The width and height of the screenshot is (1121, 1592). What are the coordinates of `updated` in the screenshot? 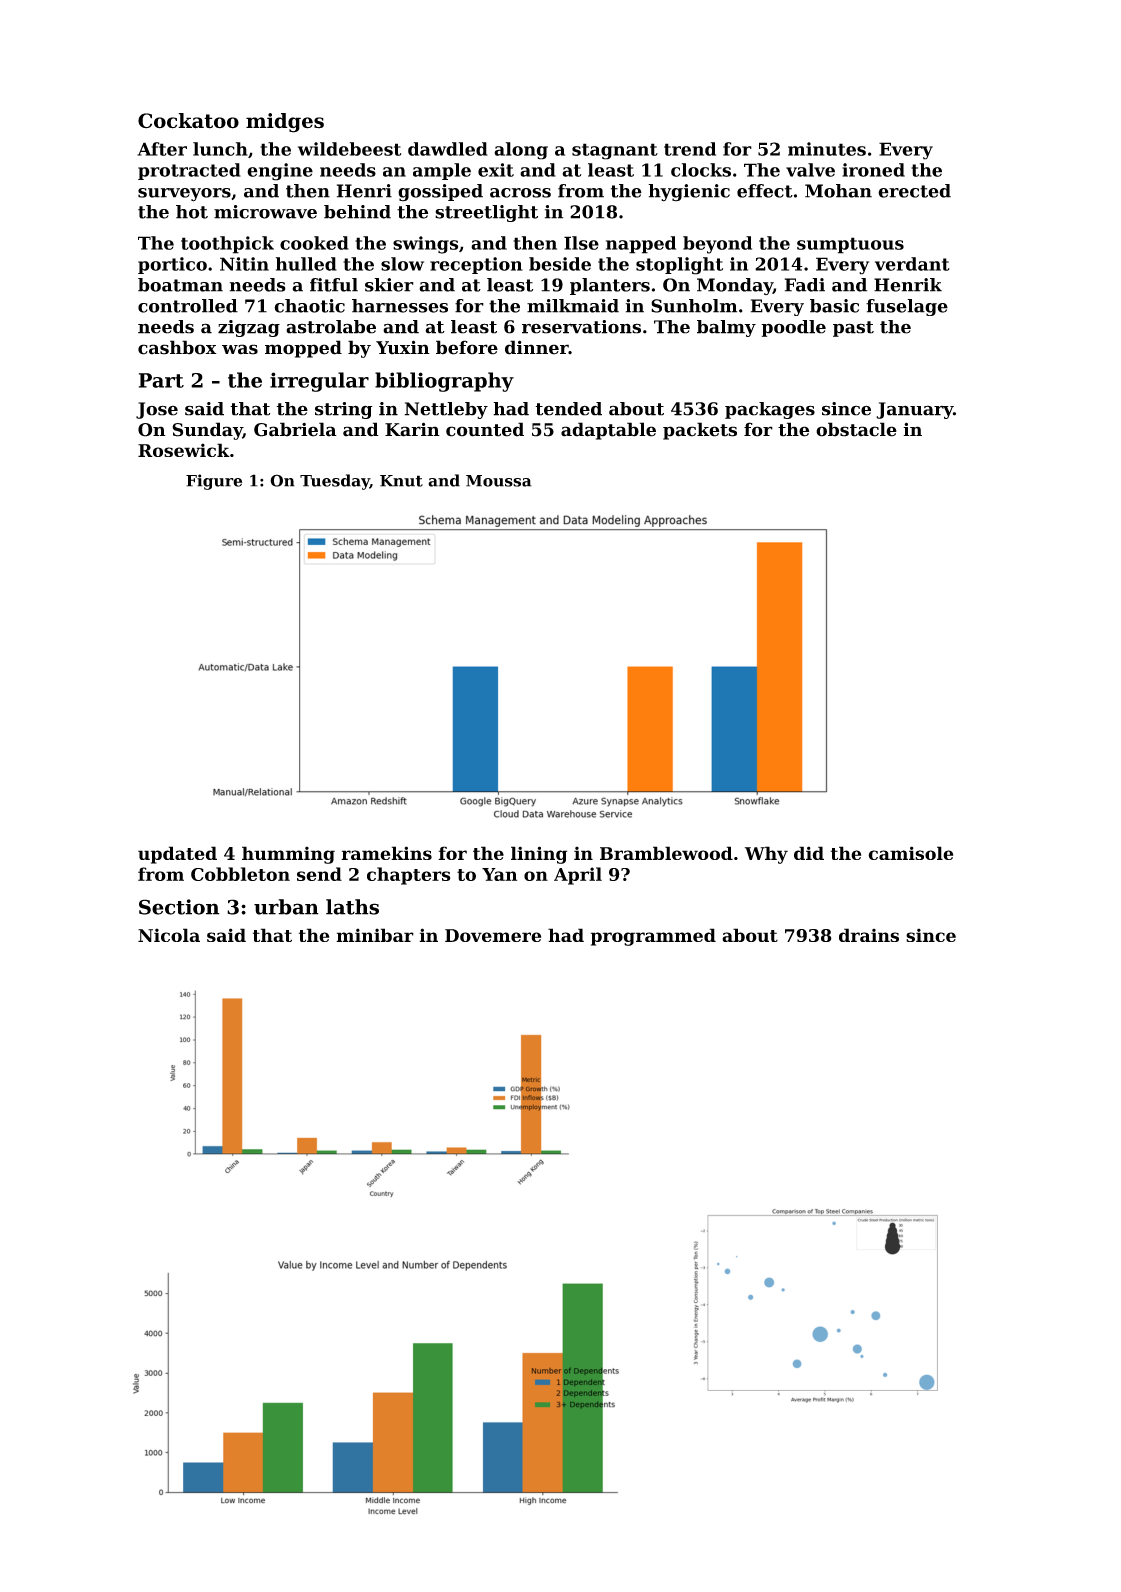 It's located at (177, 855).
